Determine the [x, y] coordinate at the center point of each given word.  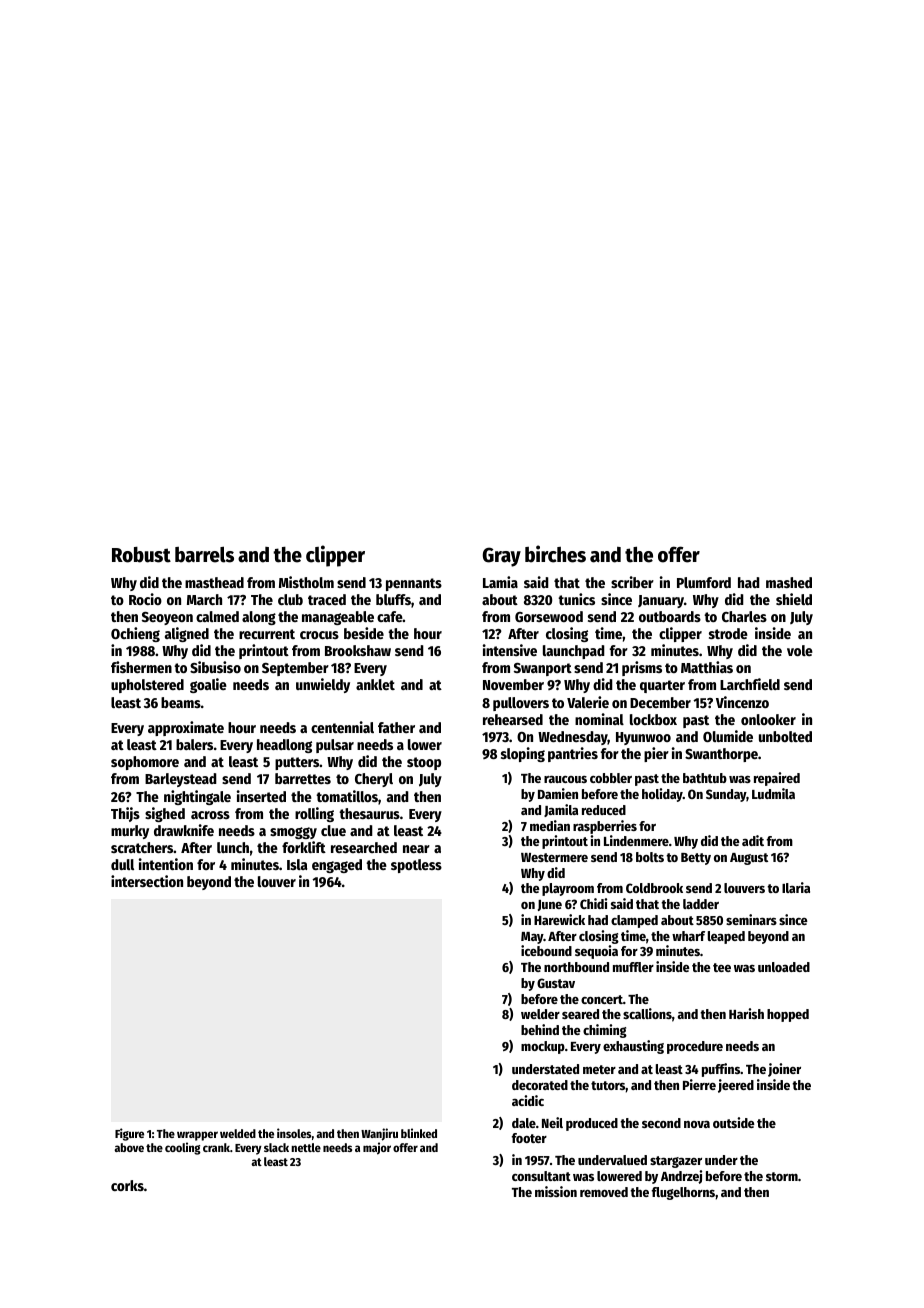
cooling [183, 1148]
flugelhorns [683, 1193]
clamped [634, 921]
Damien [558, 793]
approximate [186, 728]
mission [556, 1191]
